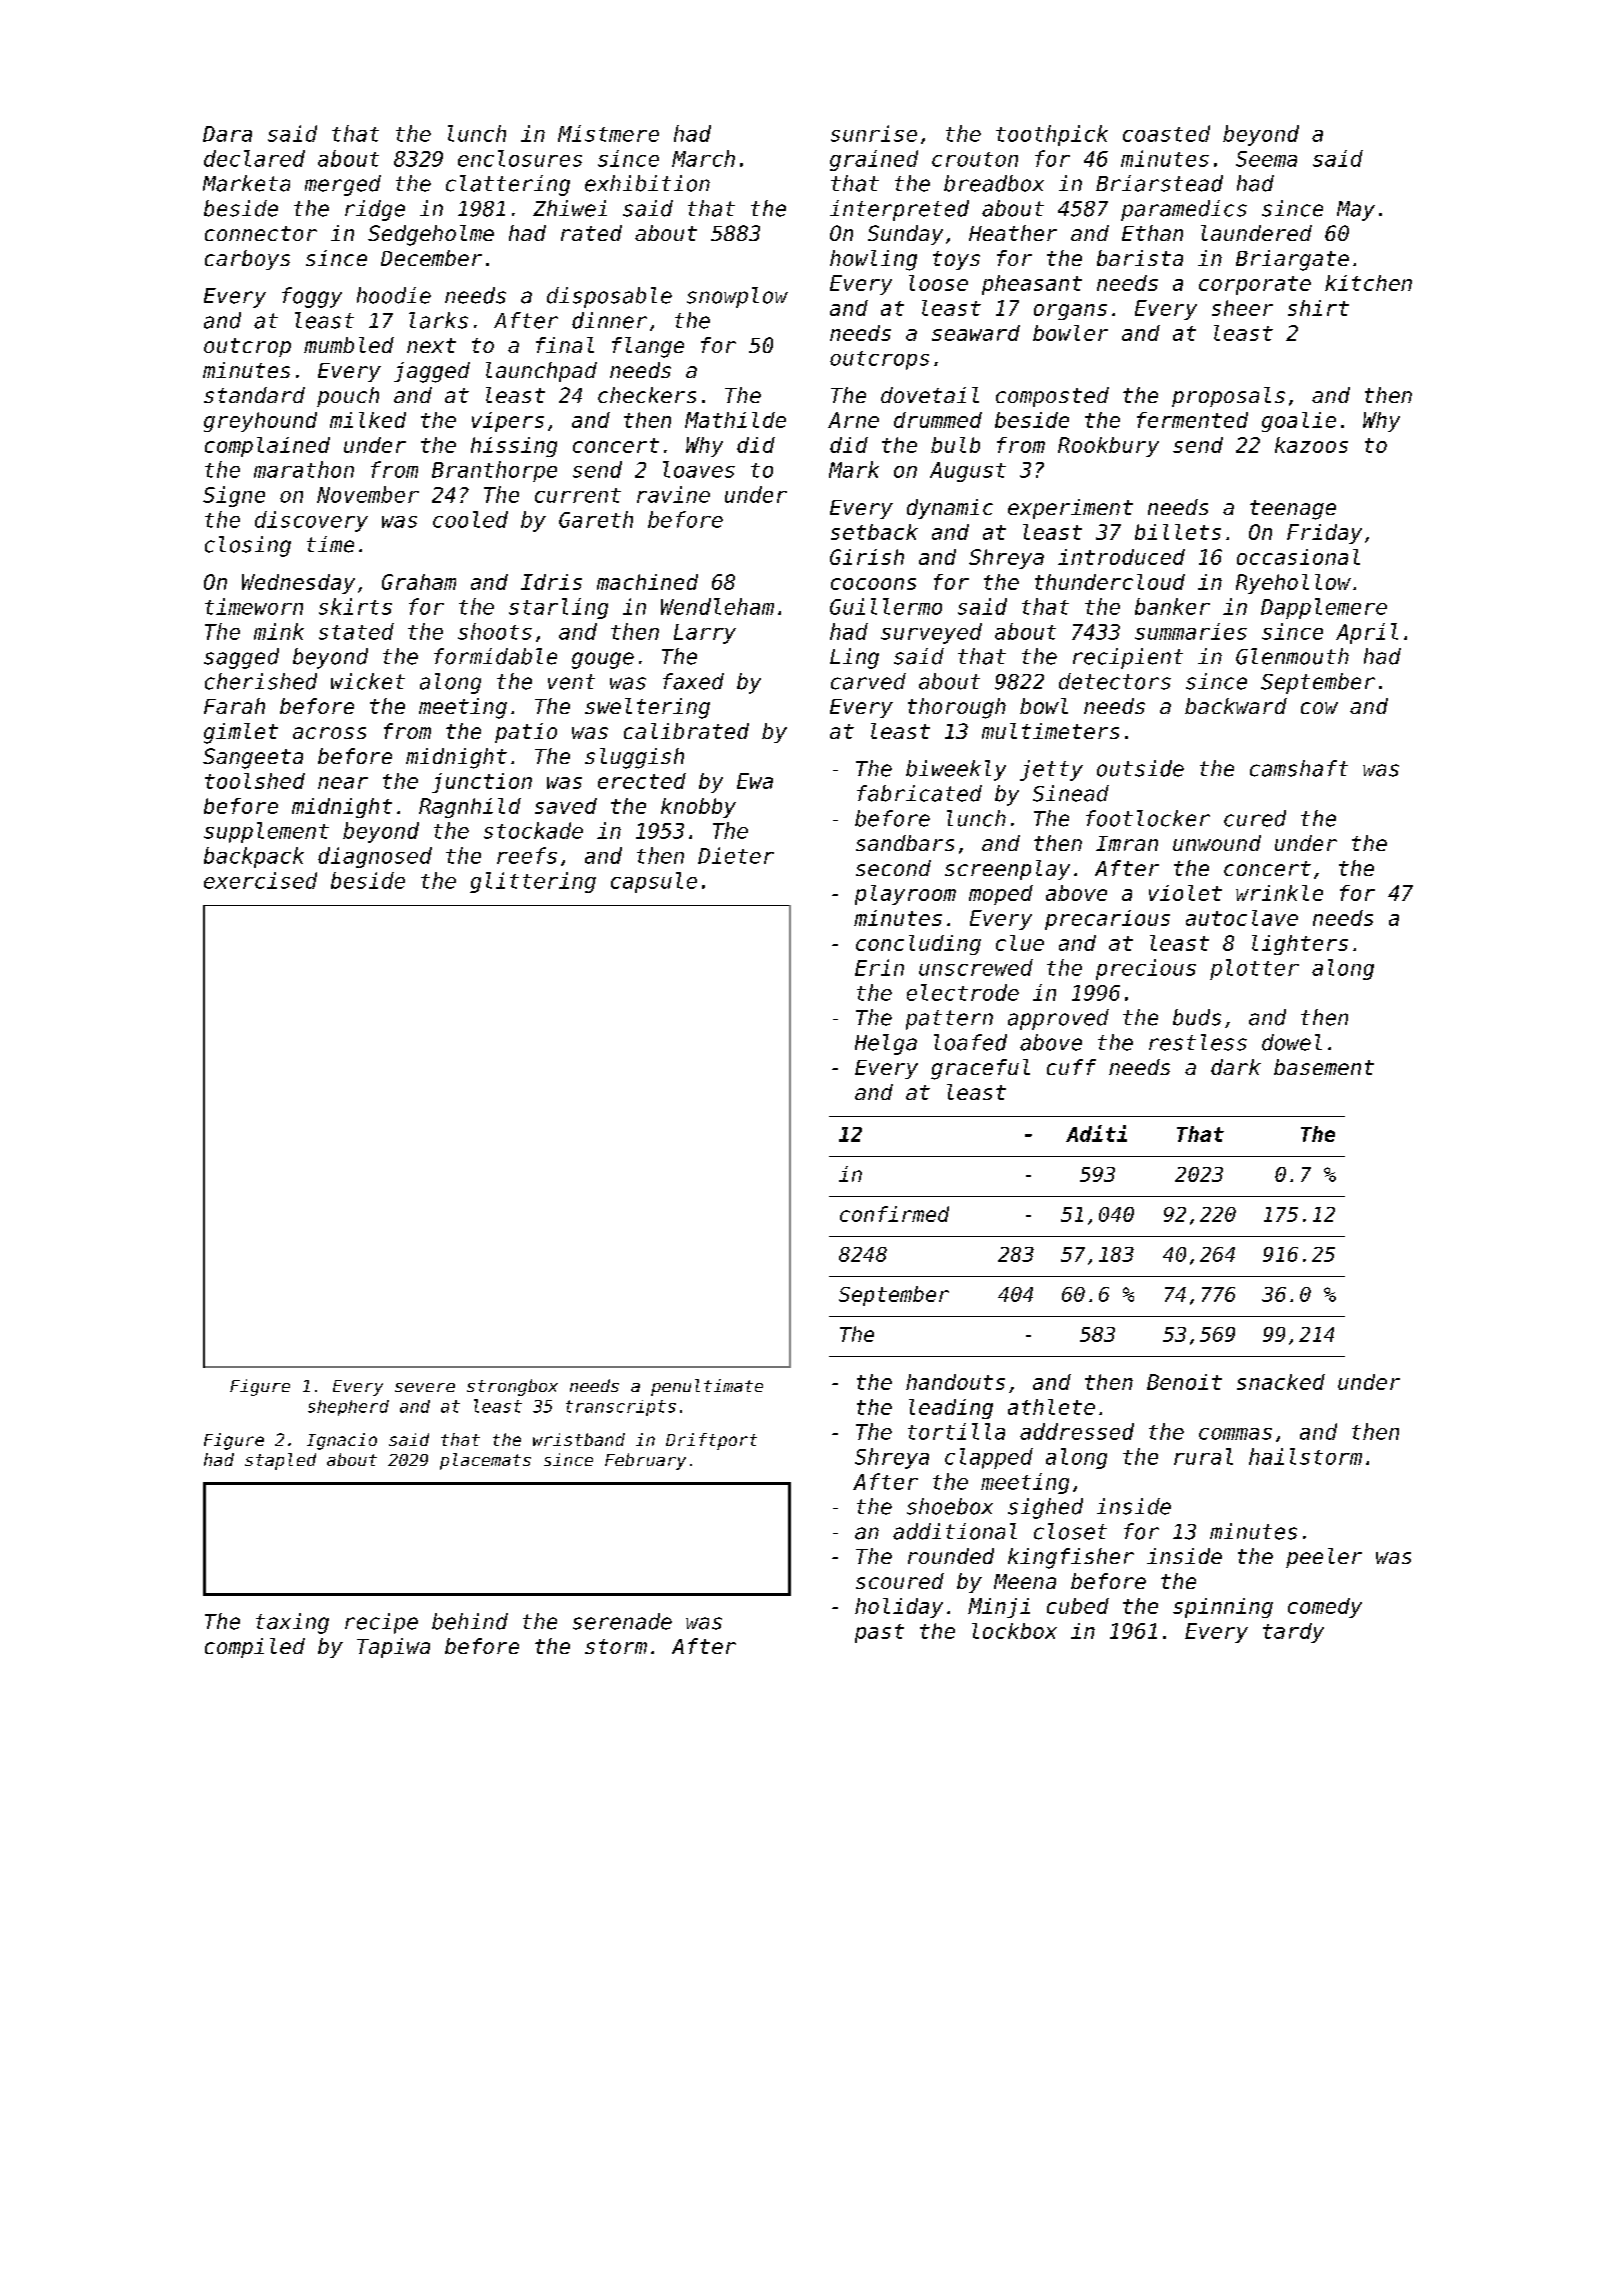 This page has height=2292, width=1620. Describe the element at coordinates (1293, 584) in the page. I see `Ryehollow` at that location.
